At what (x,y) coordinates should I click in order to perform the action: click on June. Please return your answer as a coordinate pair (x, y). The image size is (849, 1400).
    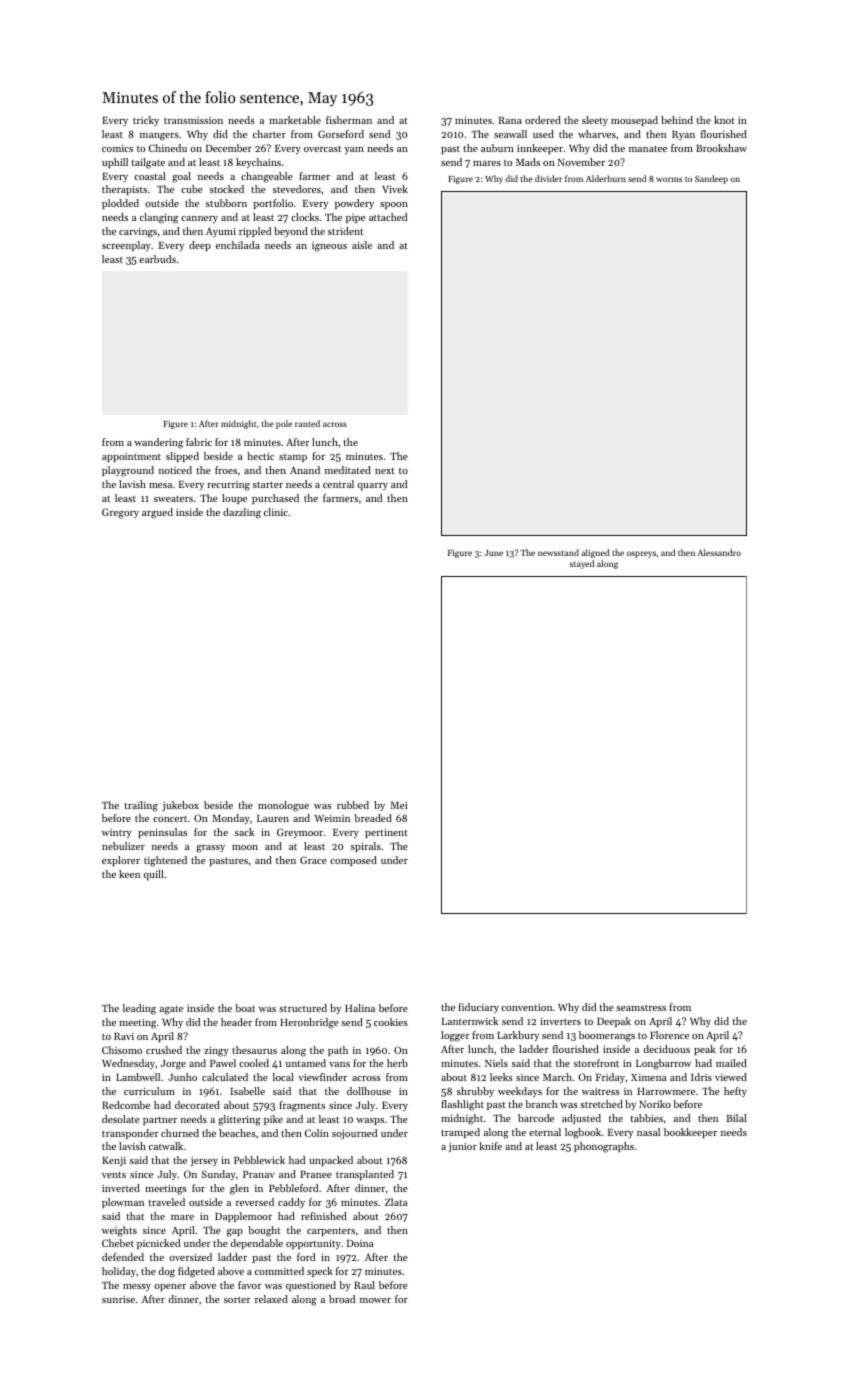
    Looking at the image, I should click on (493, 553).
